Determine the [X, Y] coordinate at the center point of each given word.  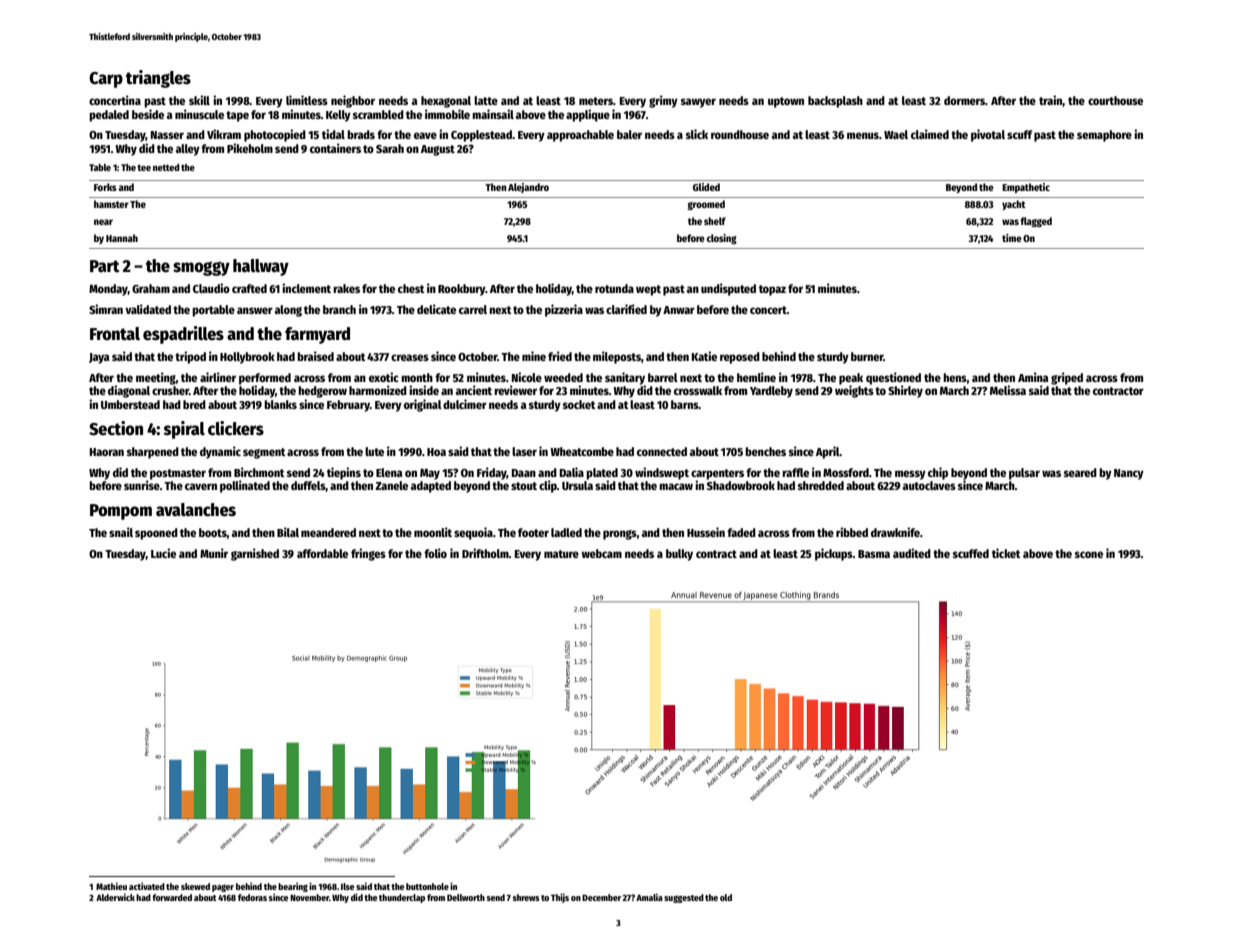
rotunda [614, 288]
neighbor [353, 101]
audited [912, 553]
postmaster [178, 474]
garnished [255, 554]
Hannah [122, 238]
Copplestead [481, 136]
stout [524, 486]
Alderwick [115, 897]
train [1050, 100]
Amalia [649, 897]
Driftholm [485, 553]
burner [867, 356]
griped [1067, 378]
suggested [684, 898]
